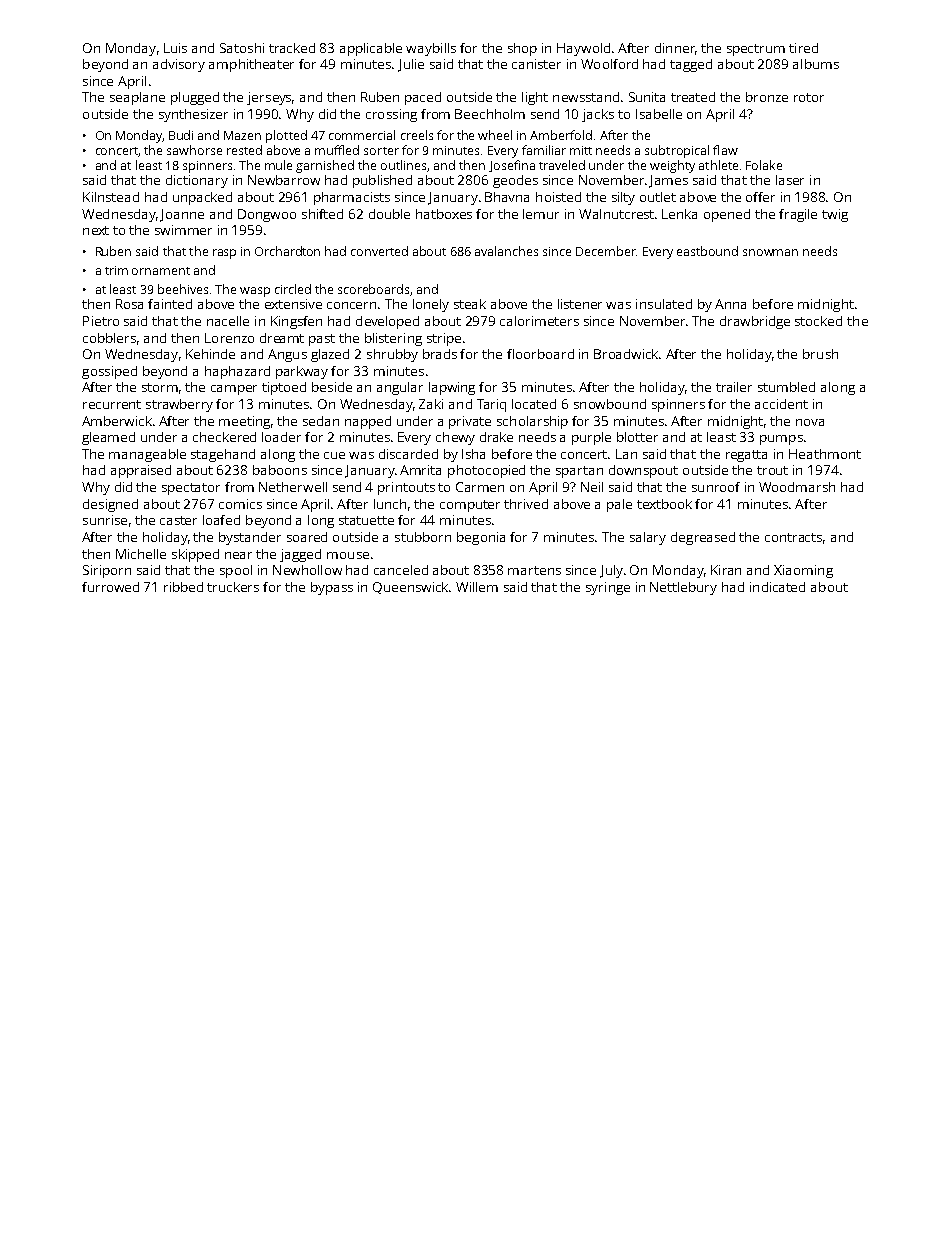 This page has height=1233, width=952. I want to click on truckers, so click(233, 587).
